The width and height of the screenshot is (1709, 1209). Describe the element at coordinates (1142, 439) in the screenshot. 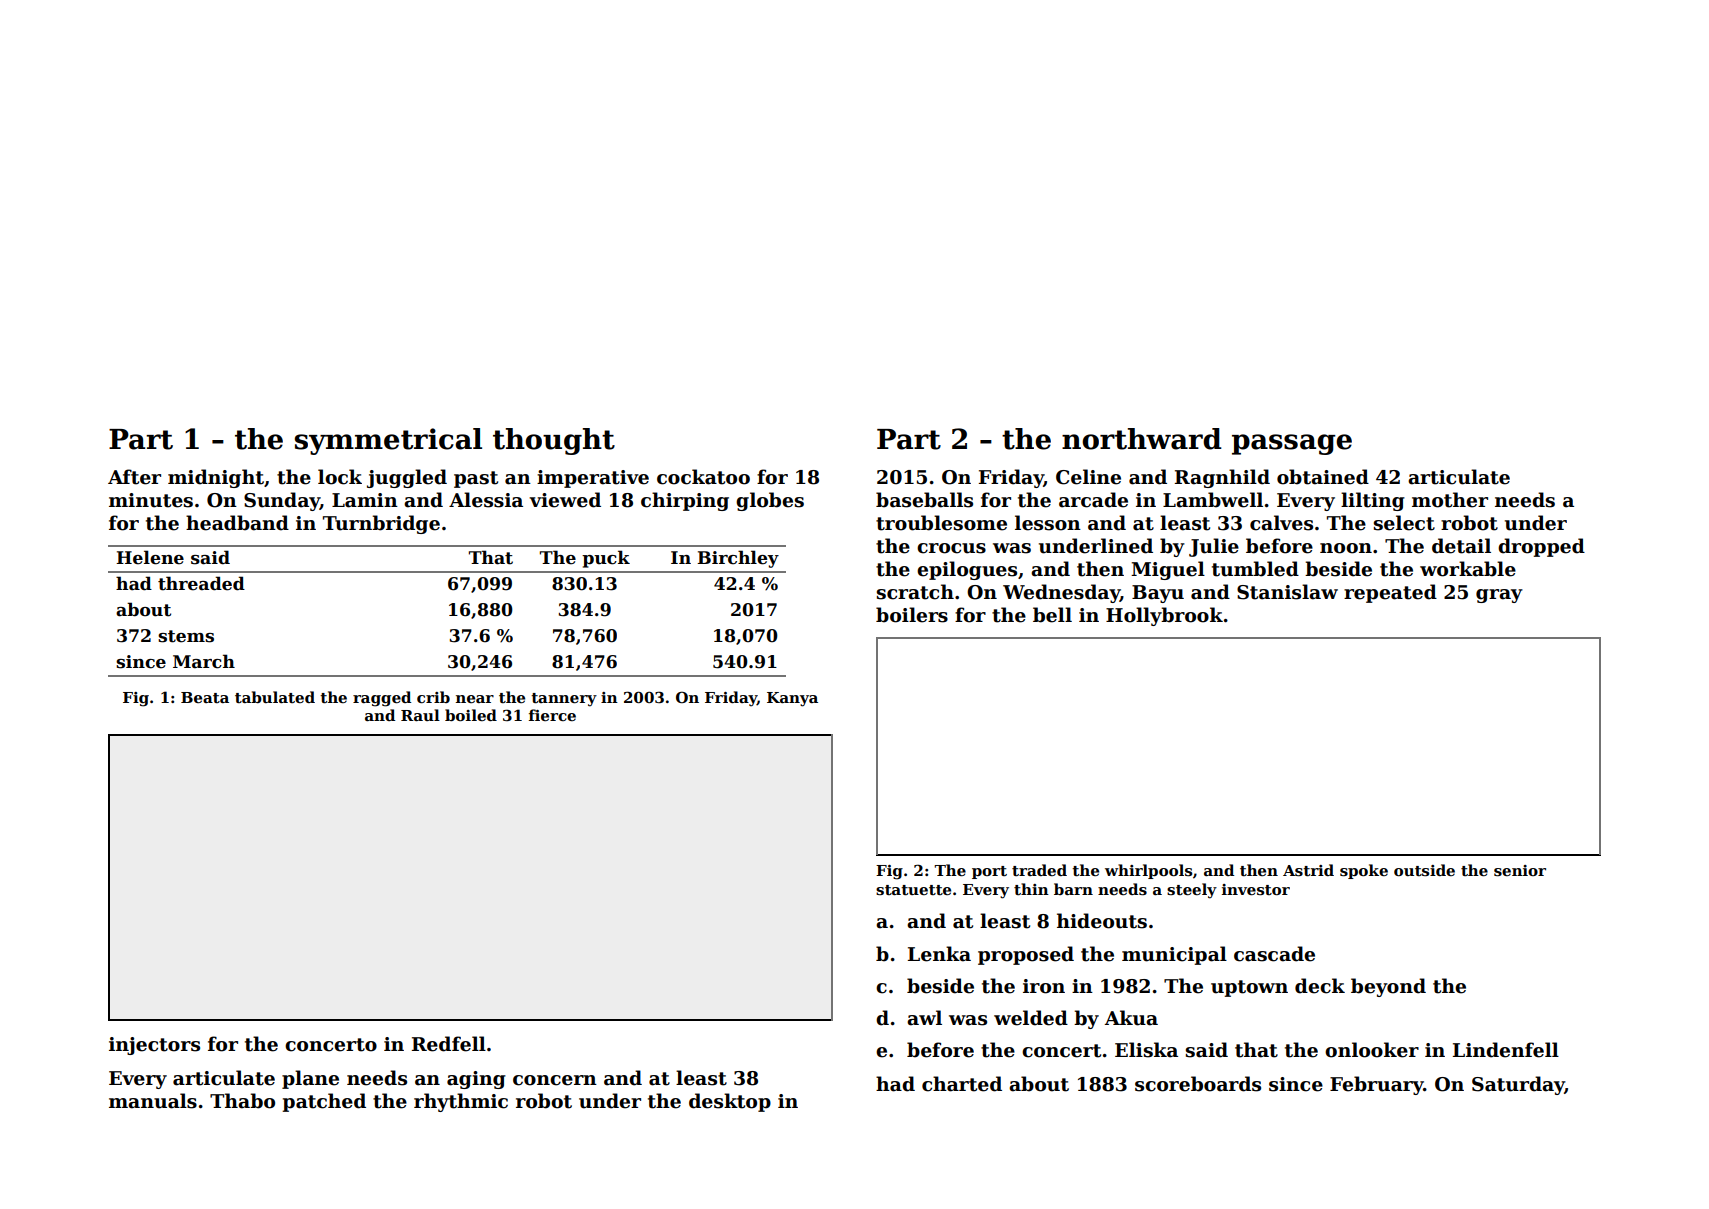

I see `northward` at that location.
